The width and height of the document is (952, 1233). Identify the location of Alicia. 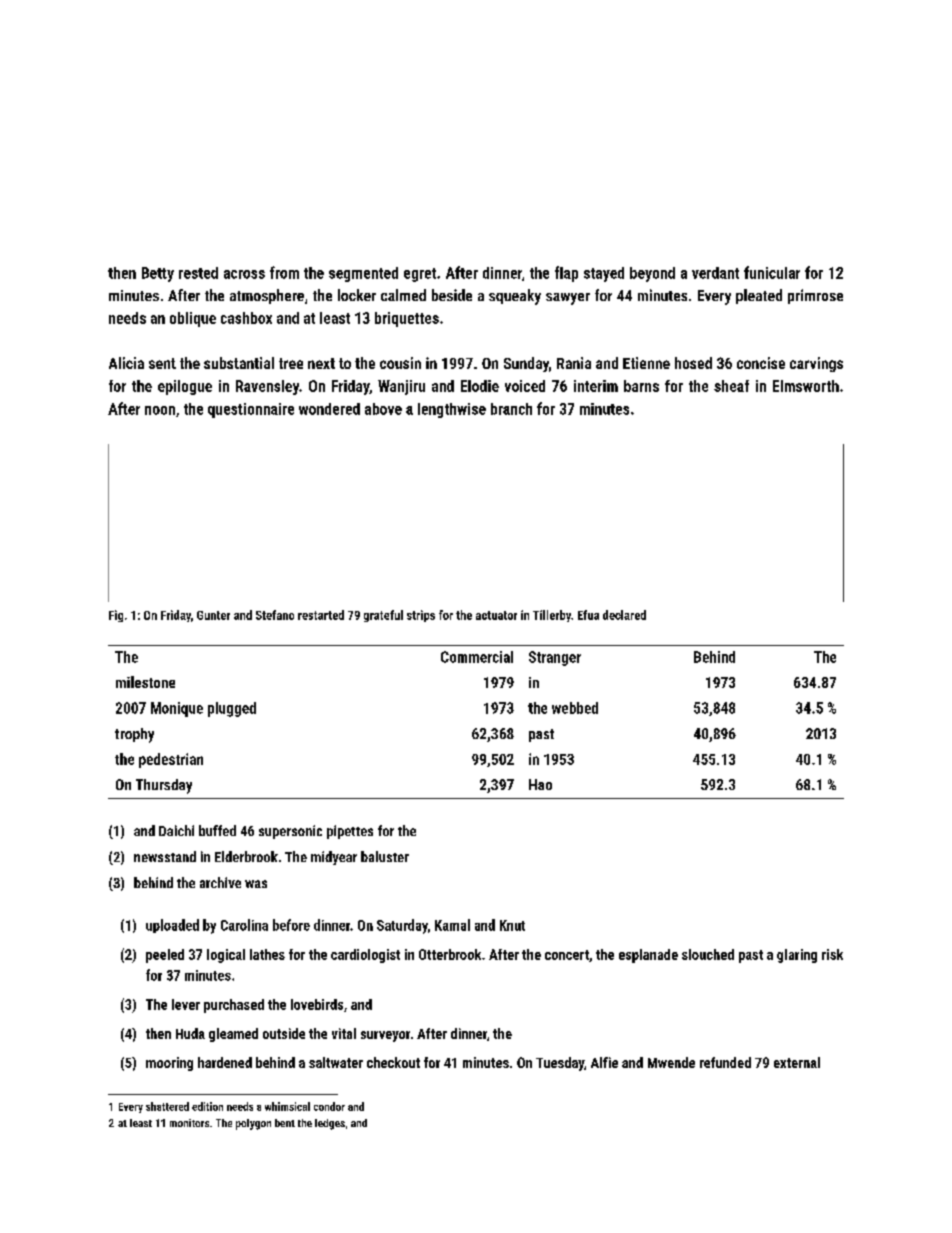
(126, 363).
